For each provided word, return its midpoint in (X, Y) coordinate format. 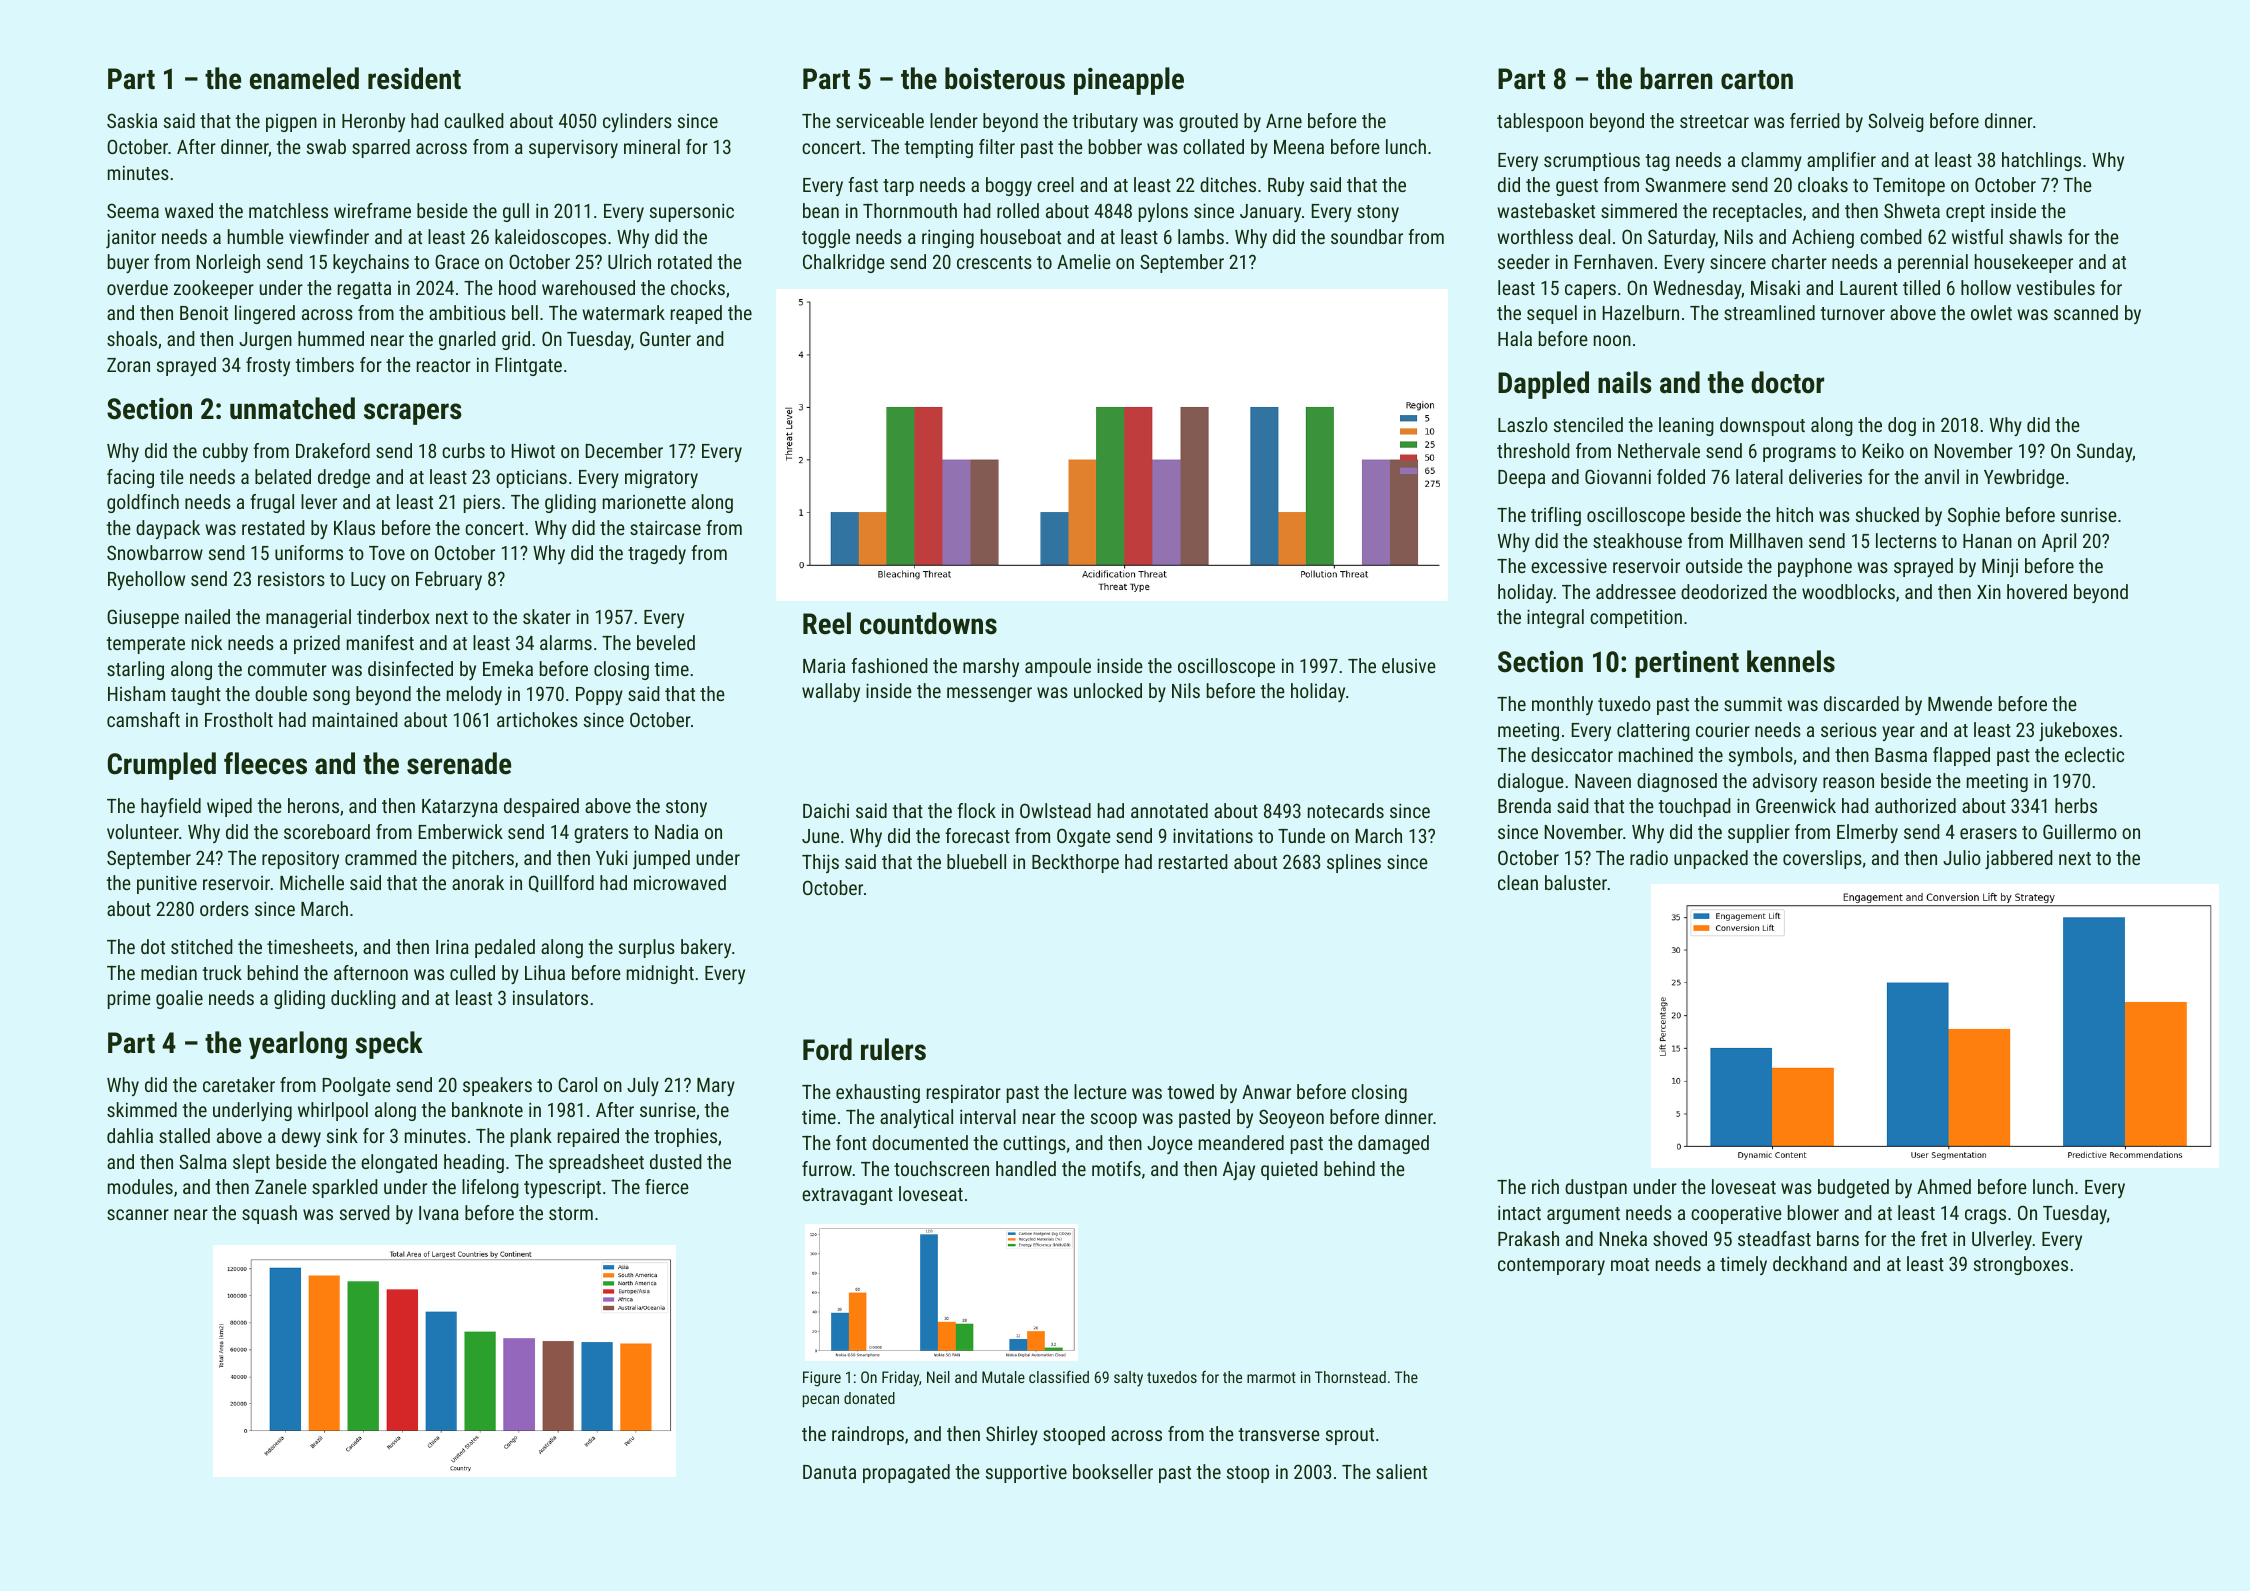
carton (1757, 80)
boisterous (1005, 78)
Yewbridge (2024, 478)
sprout (1350, 1436)
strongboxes (2021, 1265)
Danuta (829, 1472)
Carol (577, 1084)
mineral (652, 146)
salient (1401, 1471)
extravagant (847, 1196)
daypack (168, 529)
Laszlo (1523, 424)
